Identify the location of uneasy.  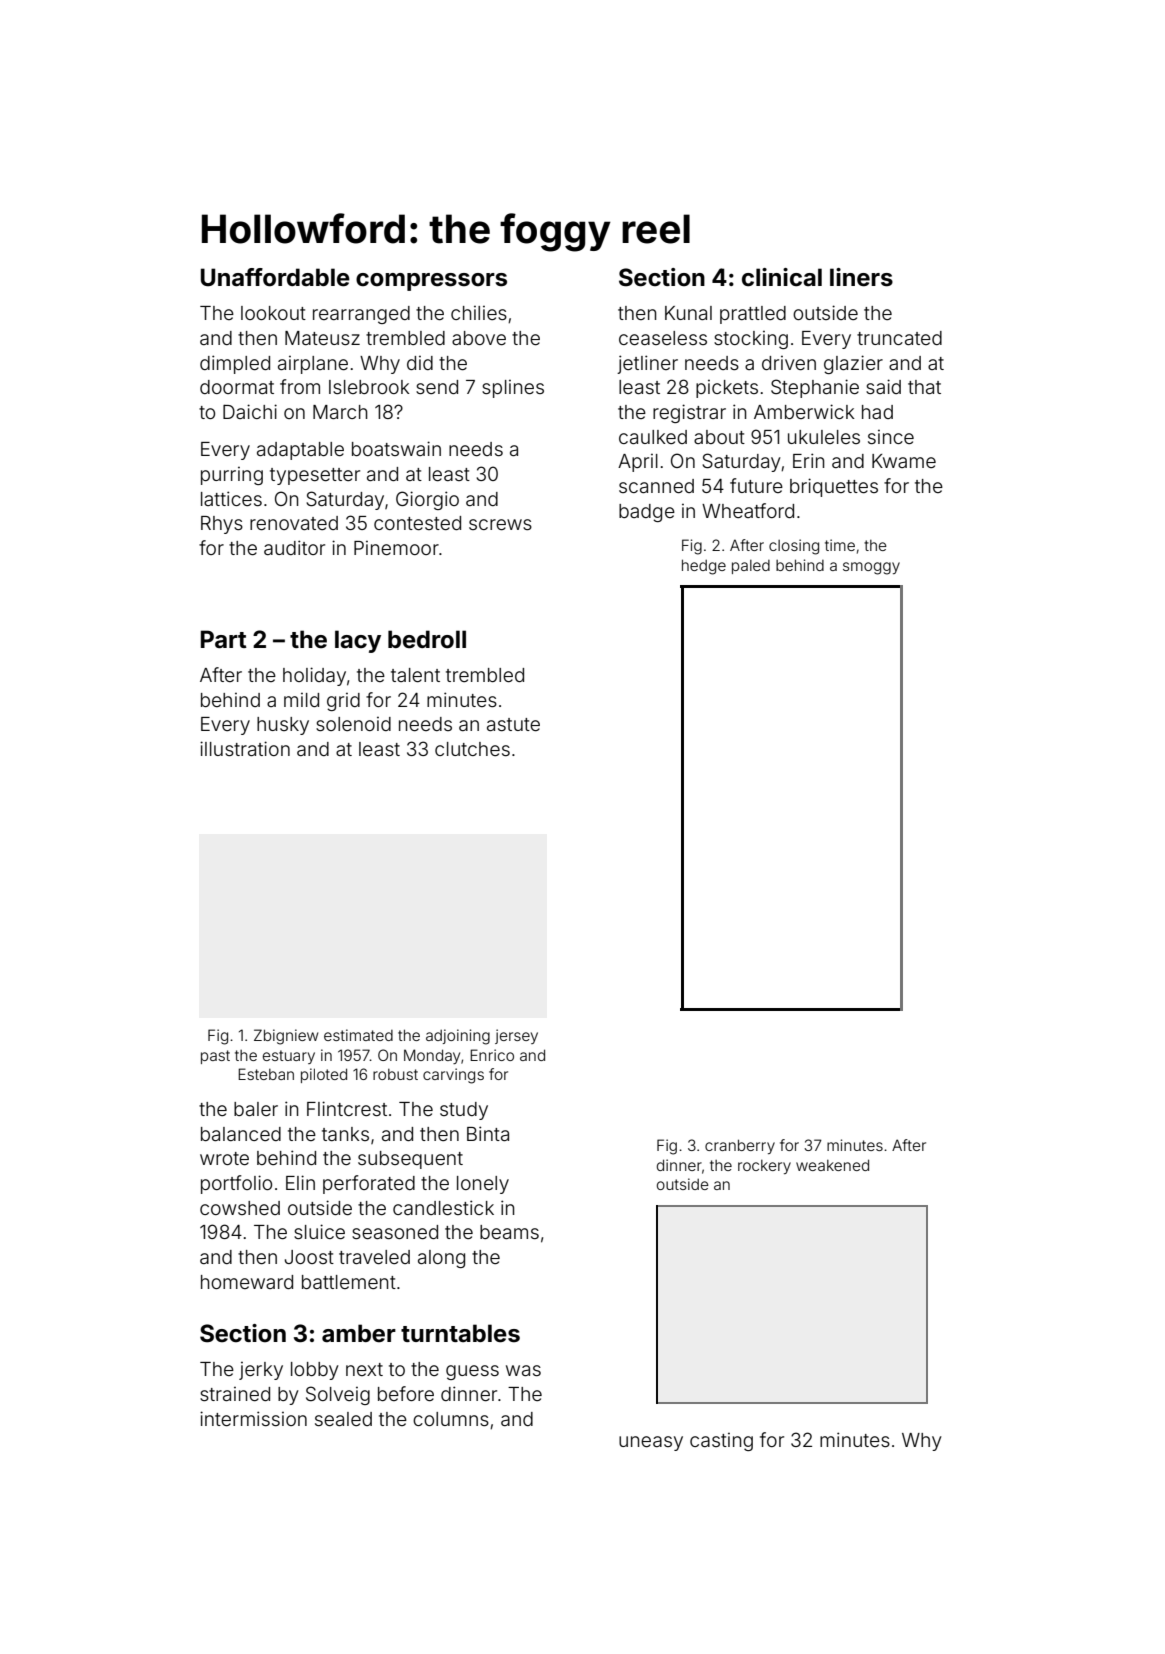
(651, 1443).
